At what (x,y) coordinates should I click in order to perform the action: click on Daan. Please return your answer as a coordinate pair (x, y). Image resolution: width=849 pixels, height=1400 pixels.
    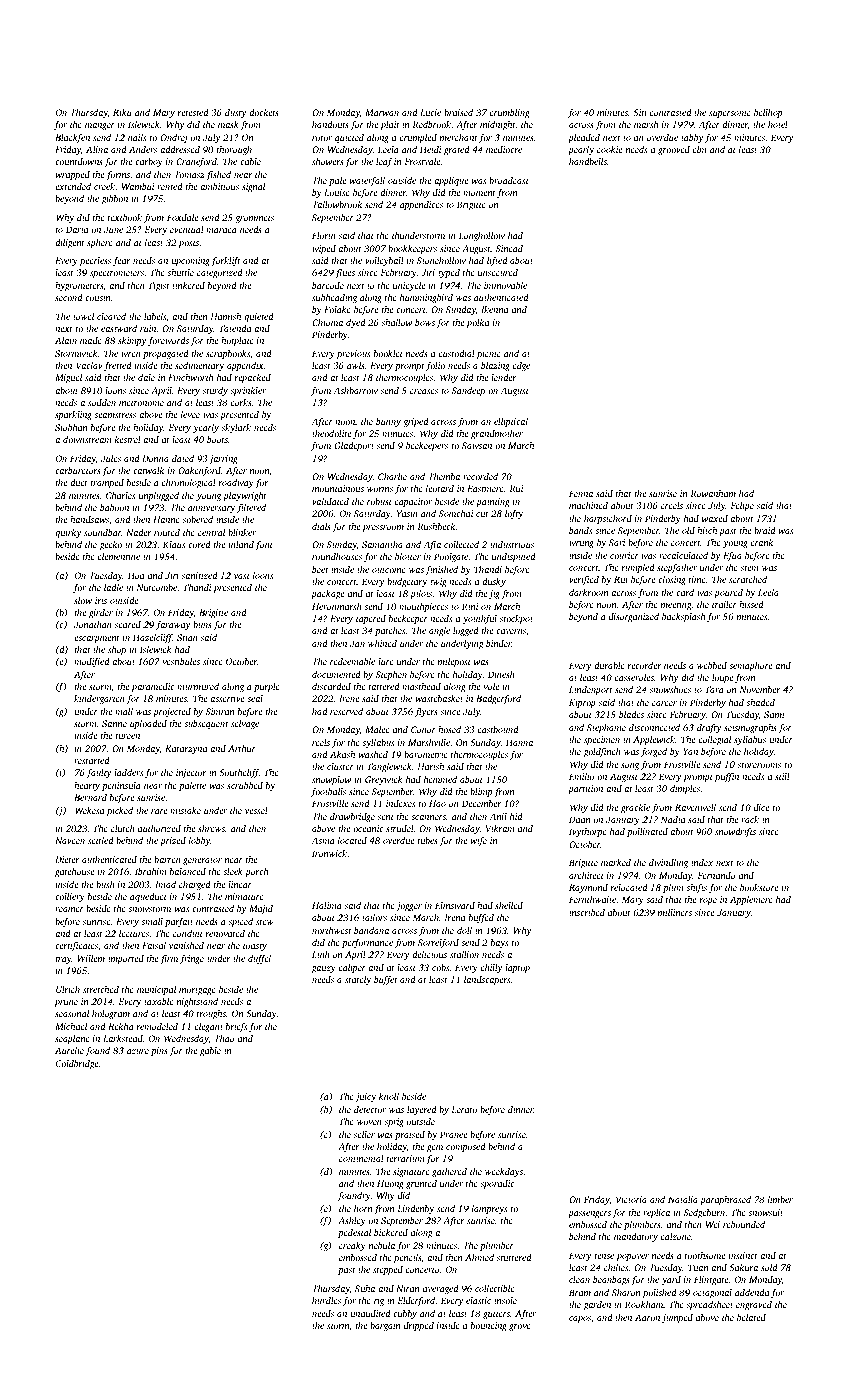
    Looking at the image, I should click on (579, 819).
